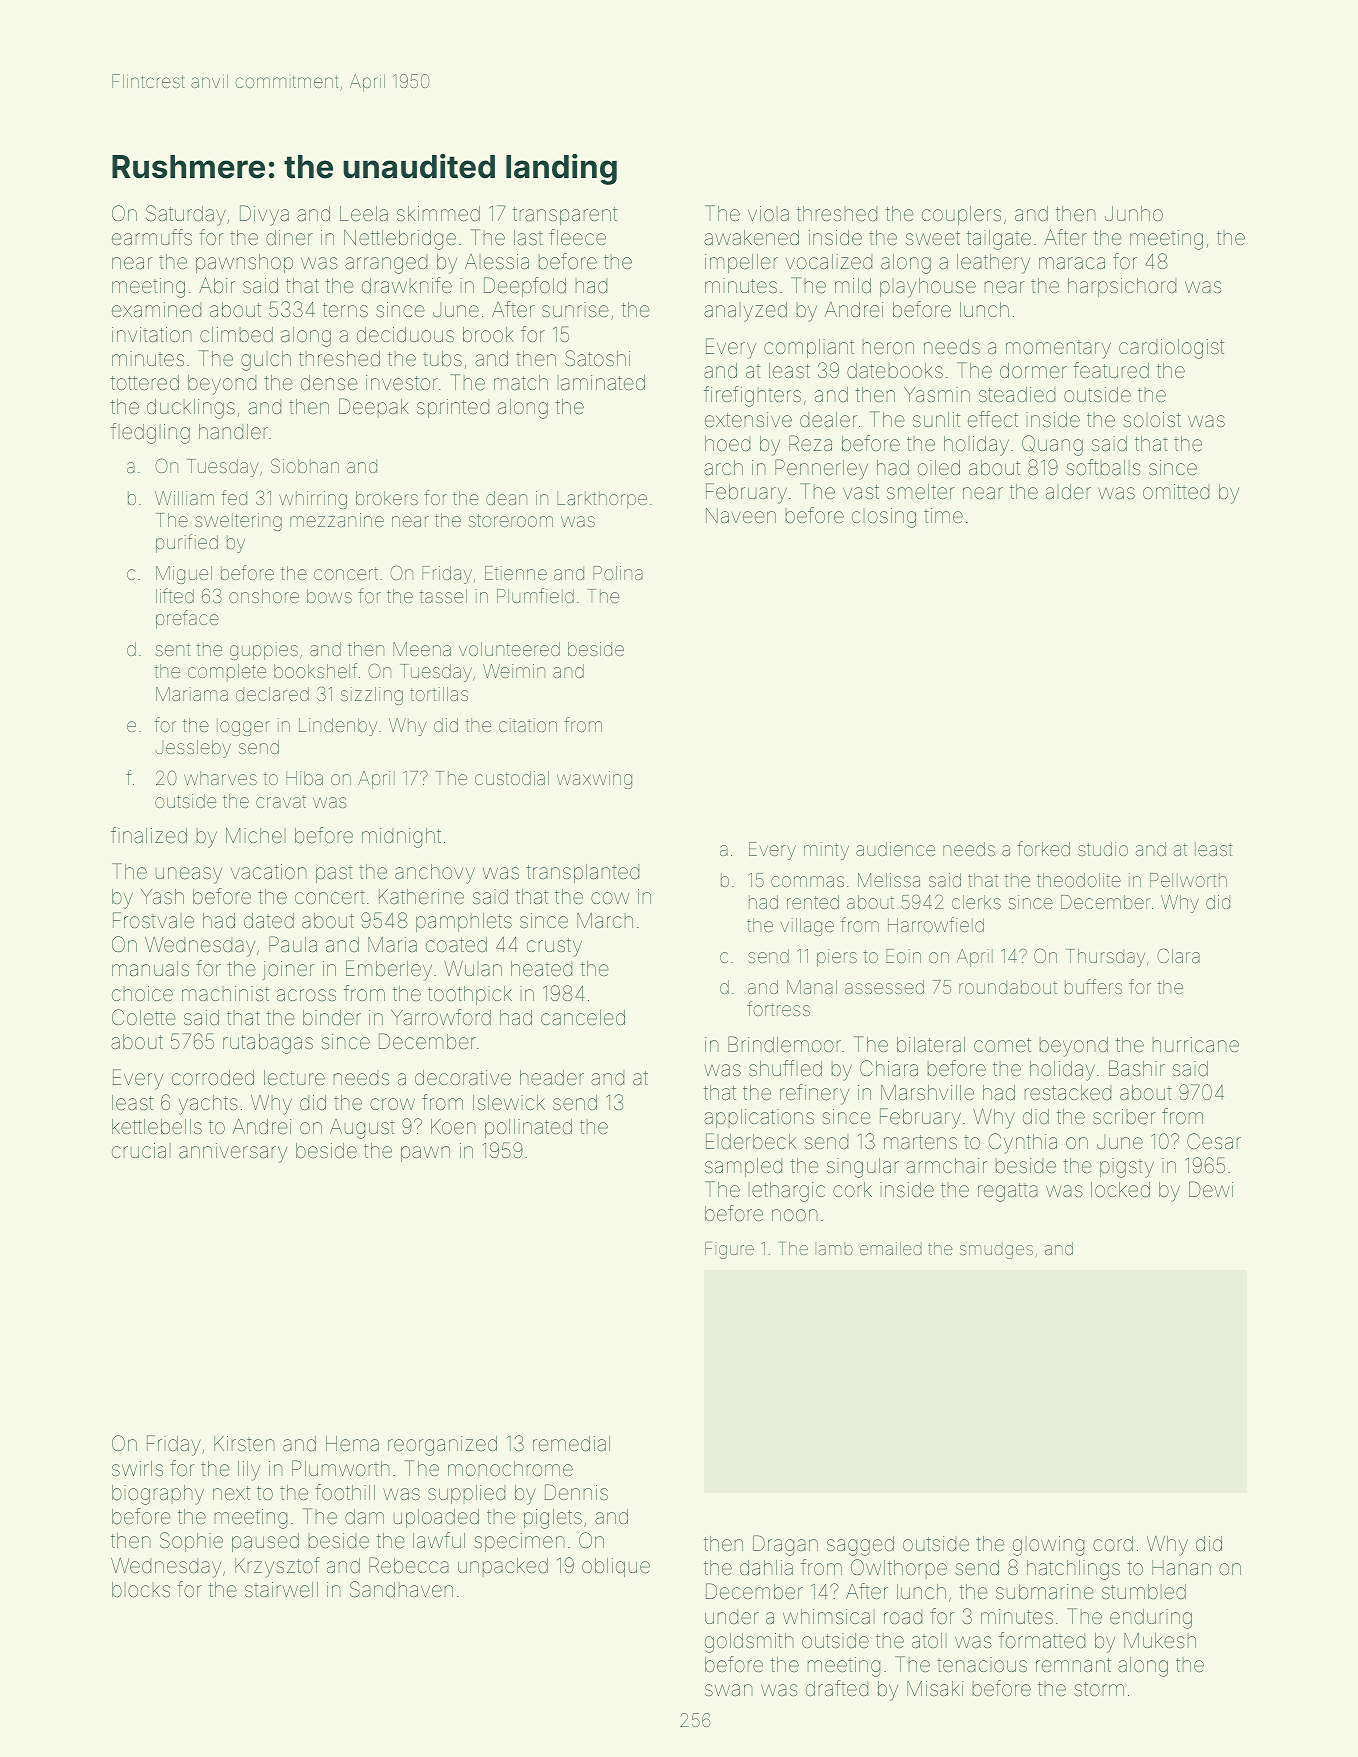 This image has height=1757, width=1358. I want to click on Frostvale, so click(153, 920).
